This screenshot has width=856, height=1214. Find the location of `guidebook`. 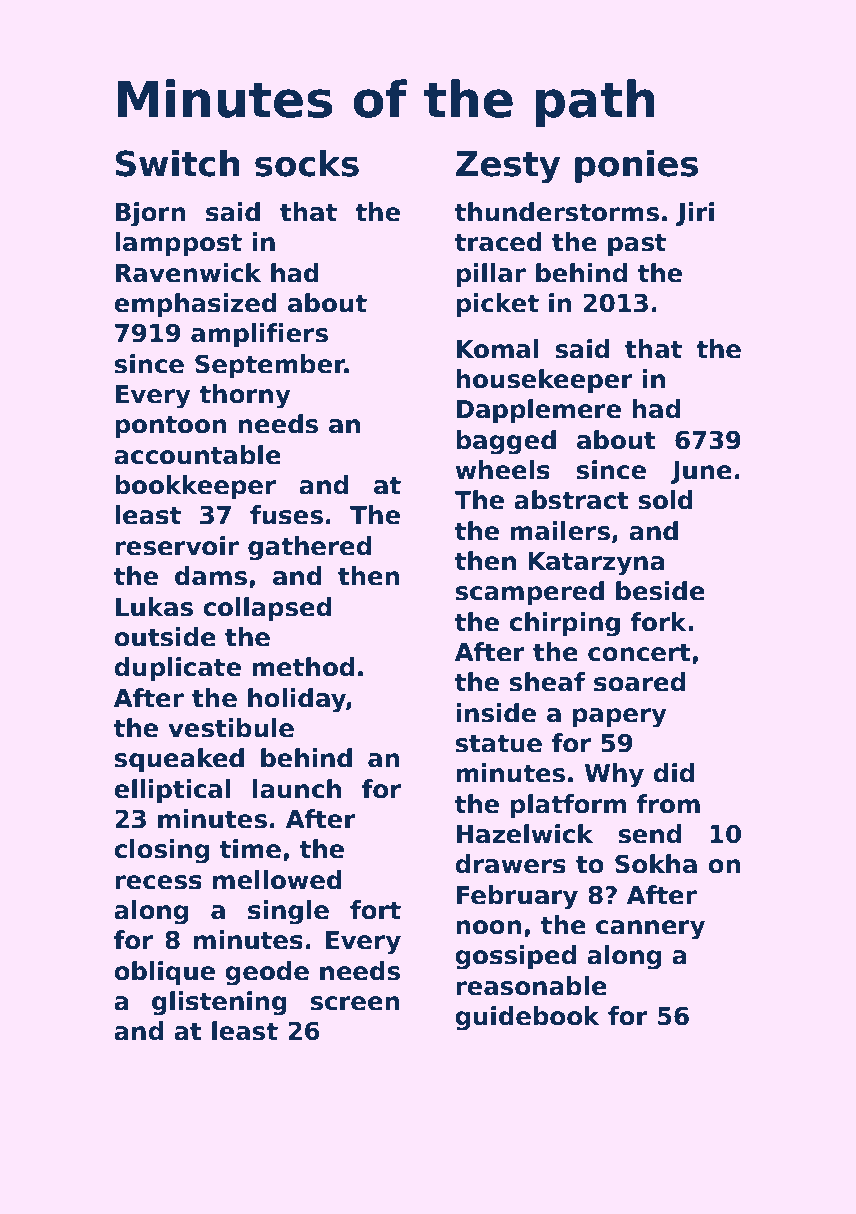

guidebook is located at coordinates (527, 1018).
